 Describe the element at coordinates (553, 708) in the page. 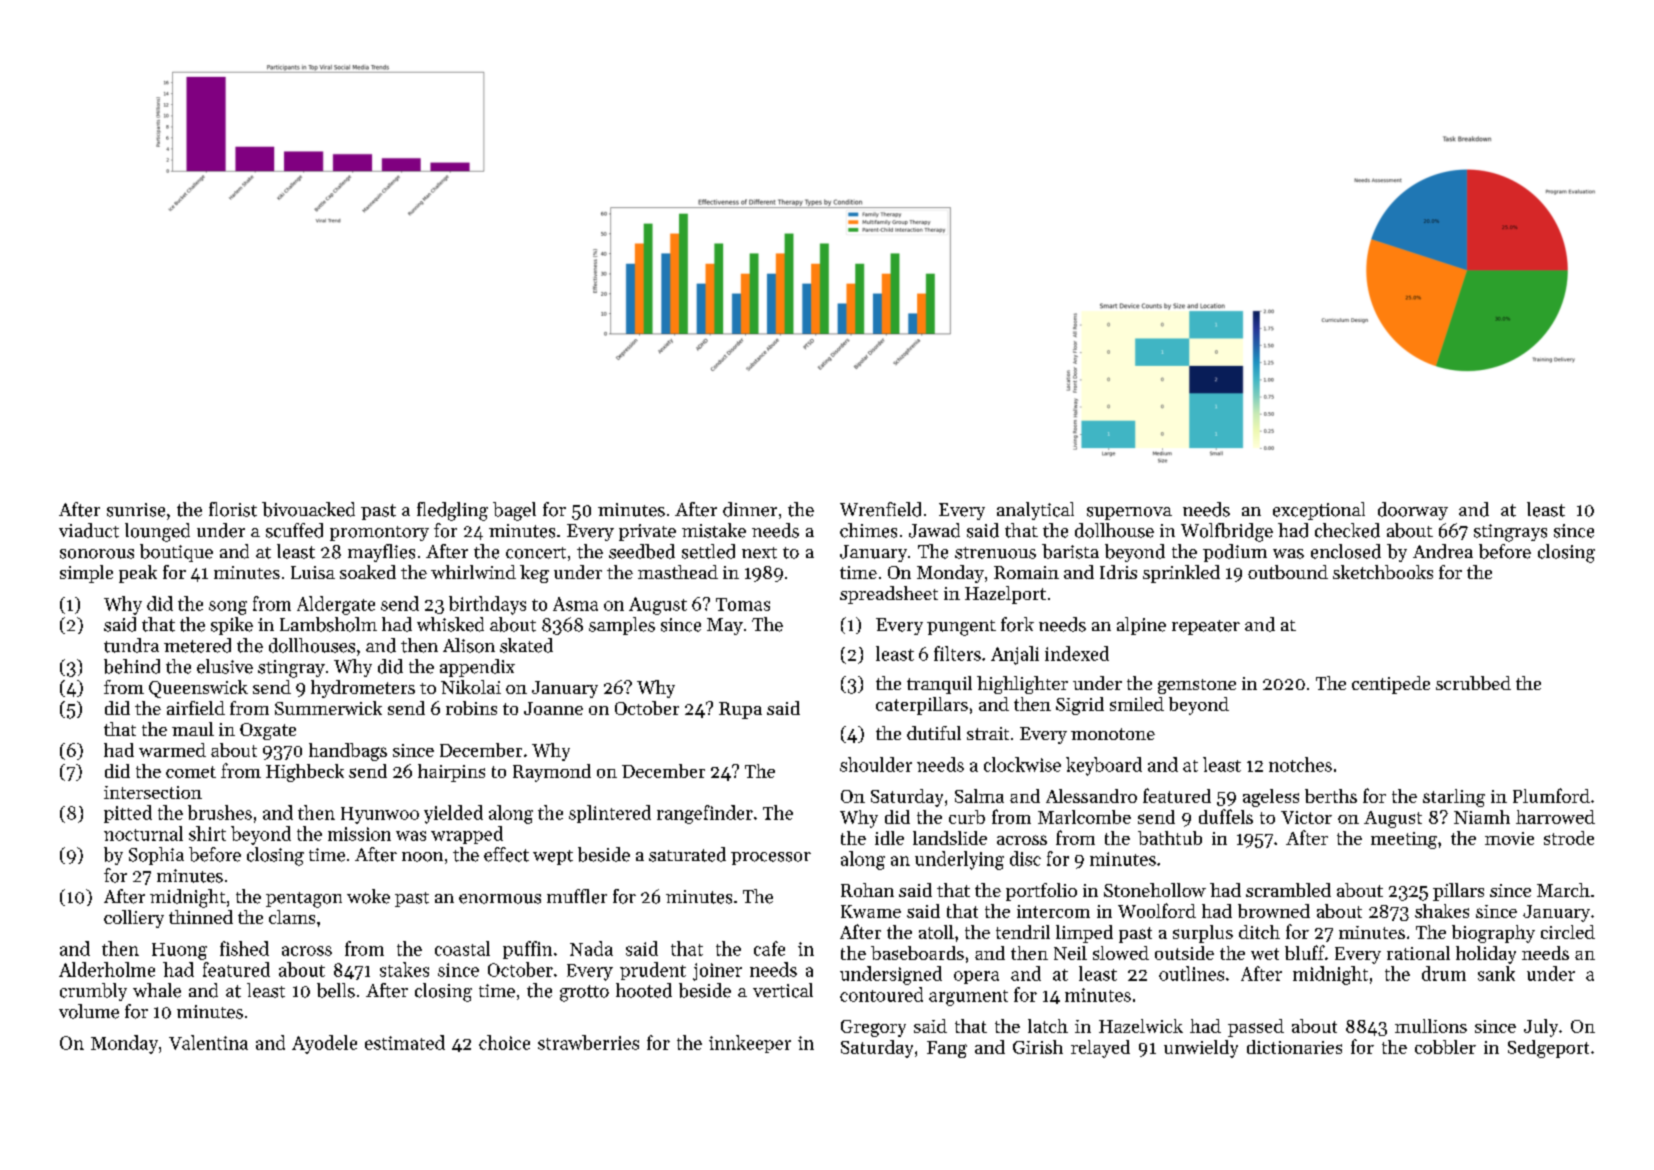

I see `Joanne` at that location.
